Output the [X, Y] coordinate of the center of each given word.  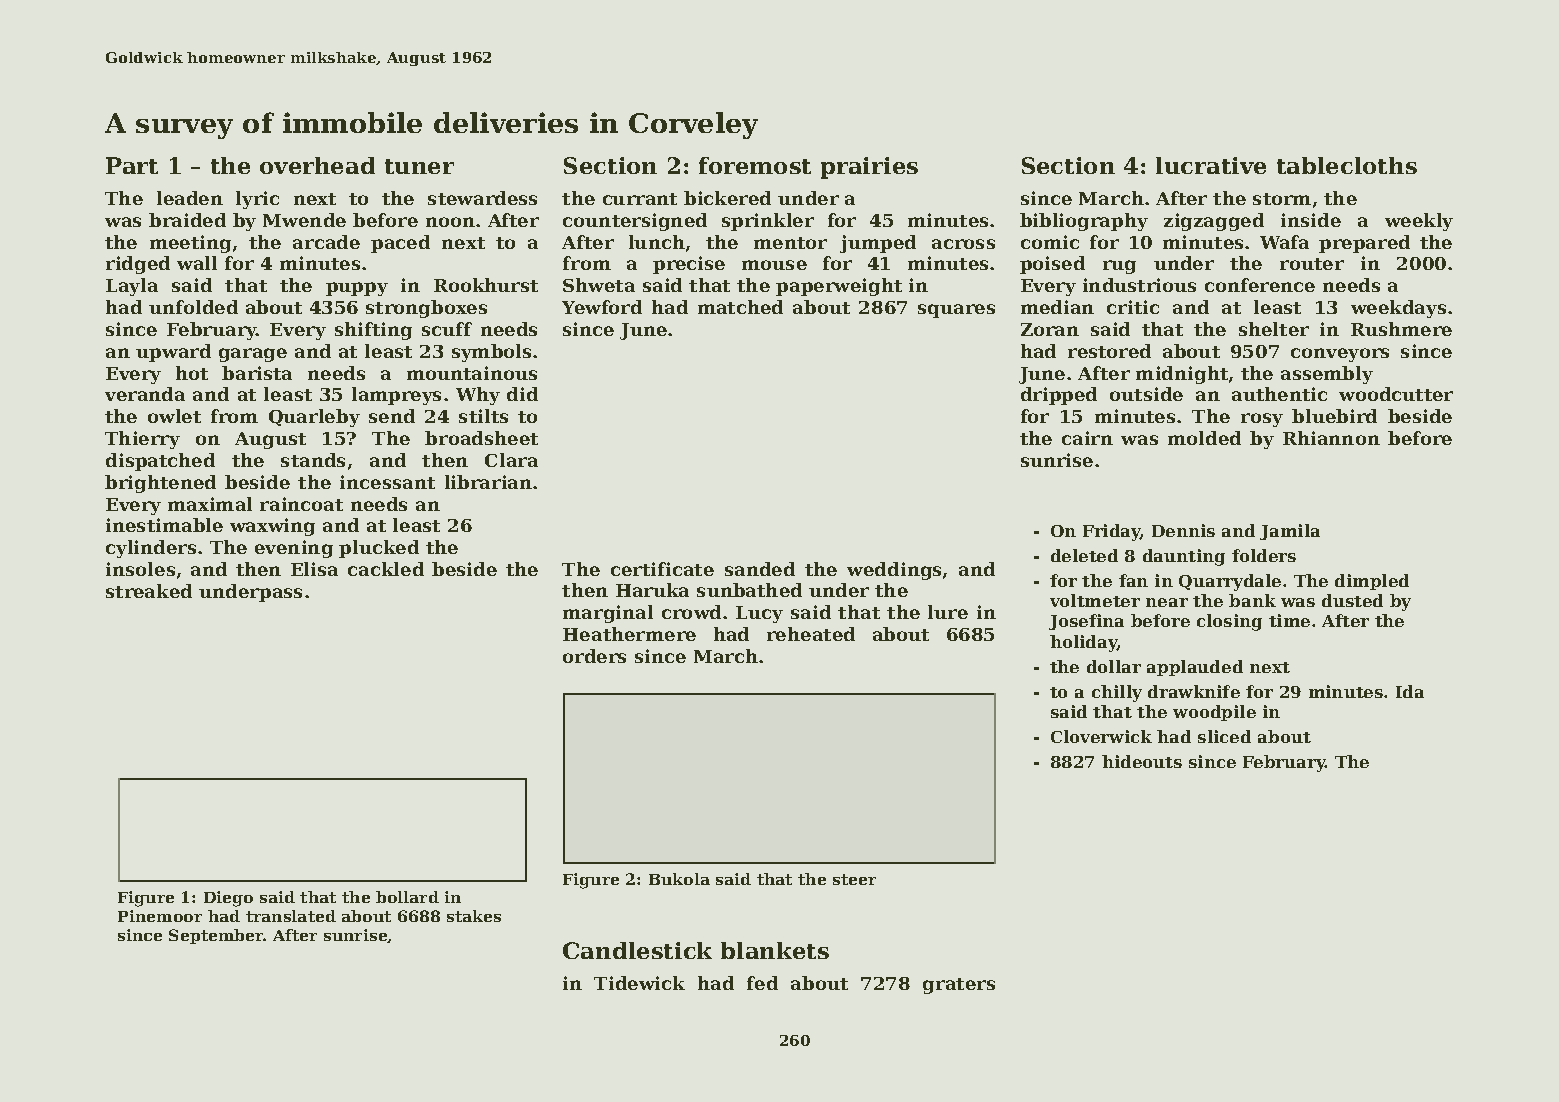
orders [594, 656]
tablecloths [1347, 165]
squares [956, 311]
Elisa [314, 569]
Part [132, 165]
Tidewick [639, 983]
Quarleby [314, 418]
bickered [727, 198]
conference [1260, 285]
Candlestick [637, 950]
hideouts [1142, 761]
